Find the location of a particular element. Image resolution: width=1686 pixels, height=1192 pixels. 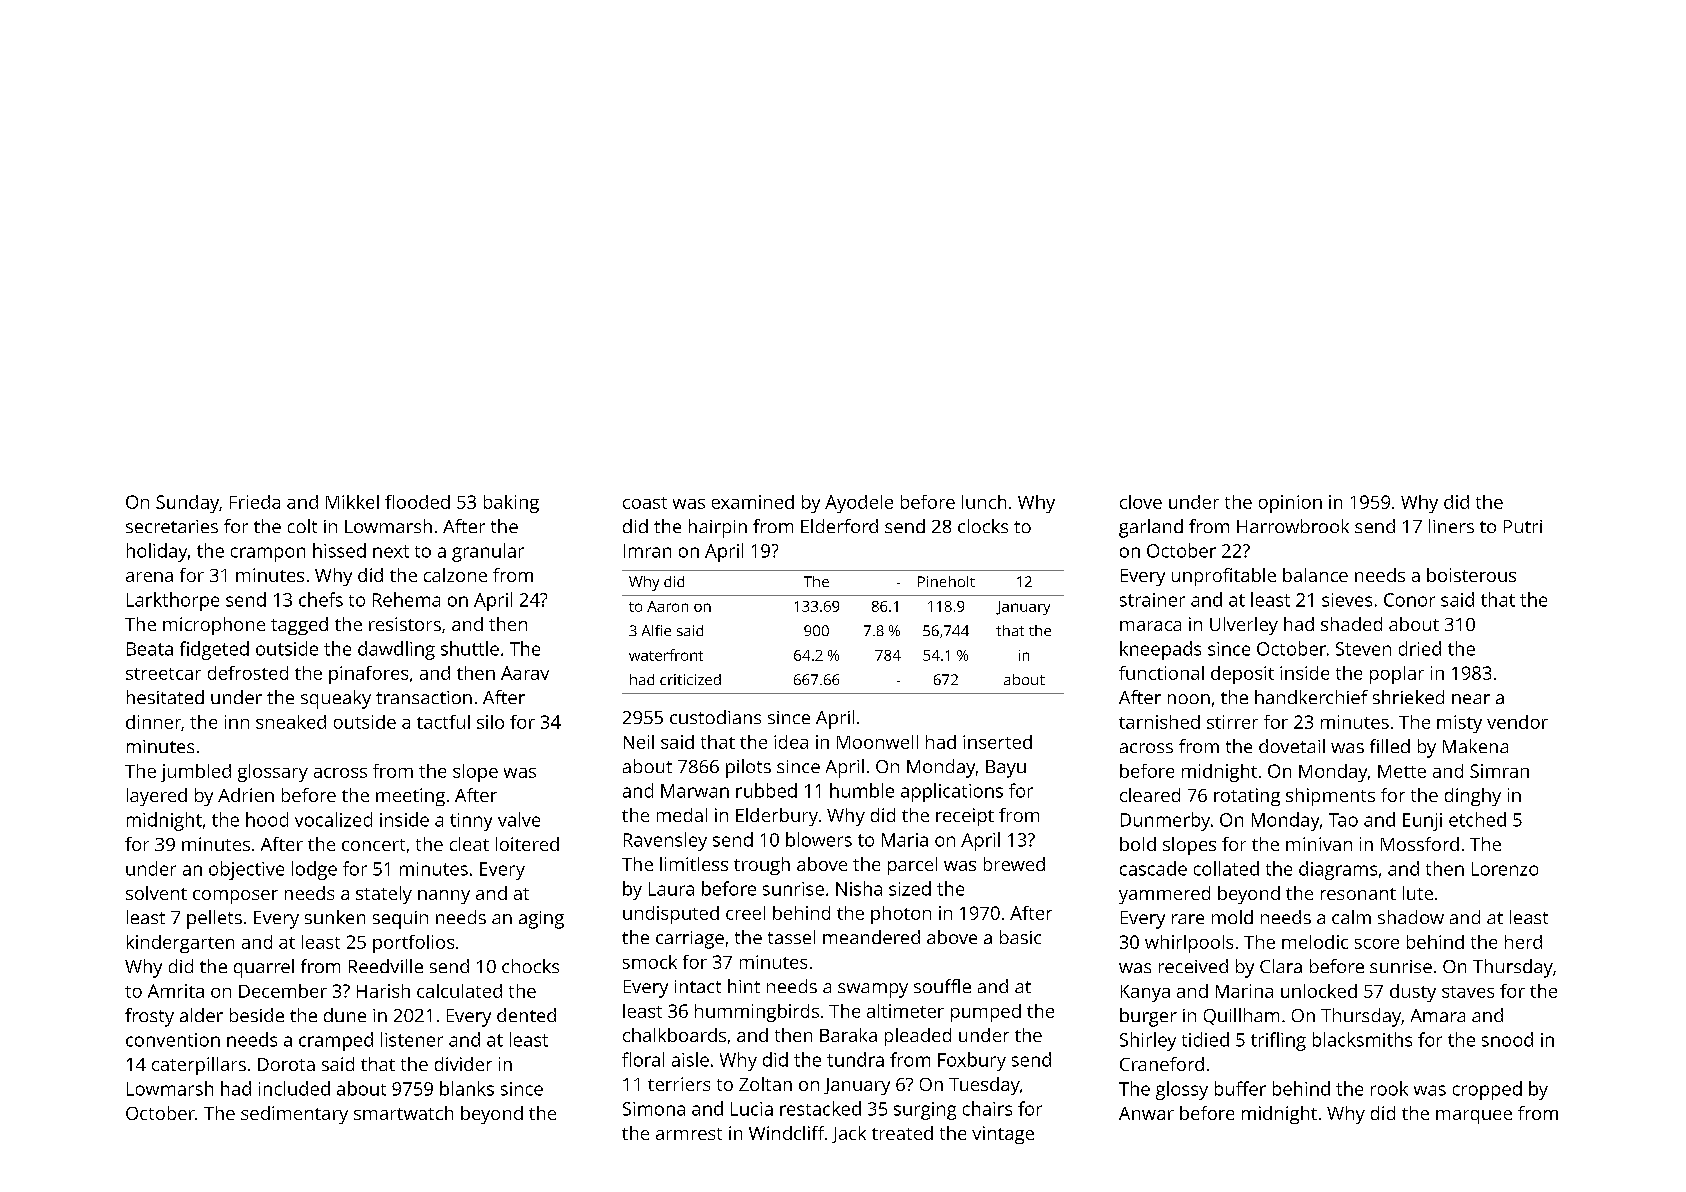

caterpillars is located at coordinates (199, 1066).
